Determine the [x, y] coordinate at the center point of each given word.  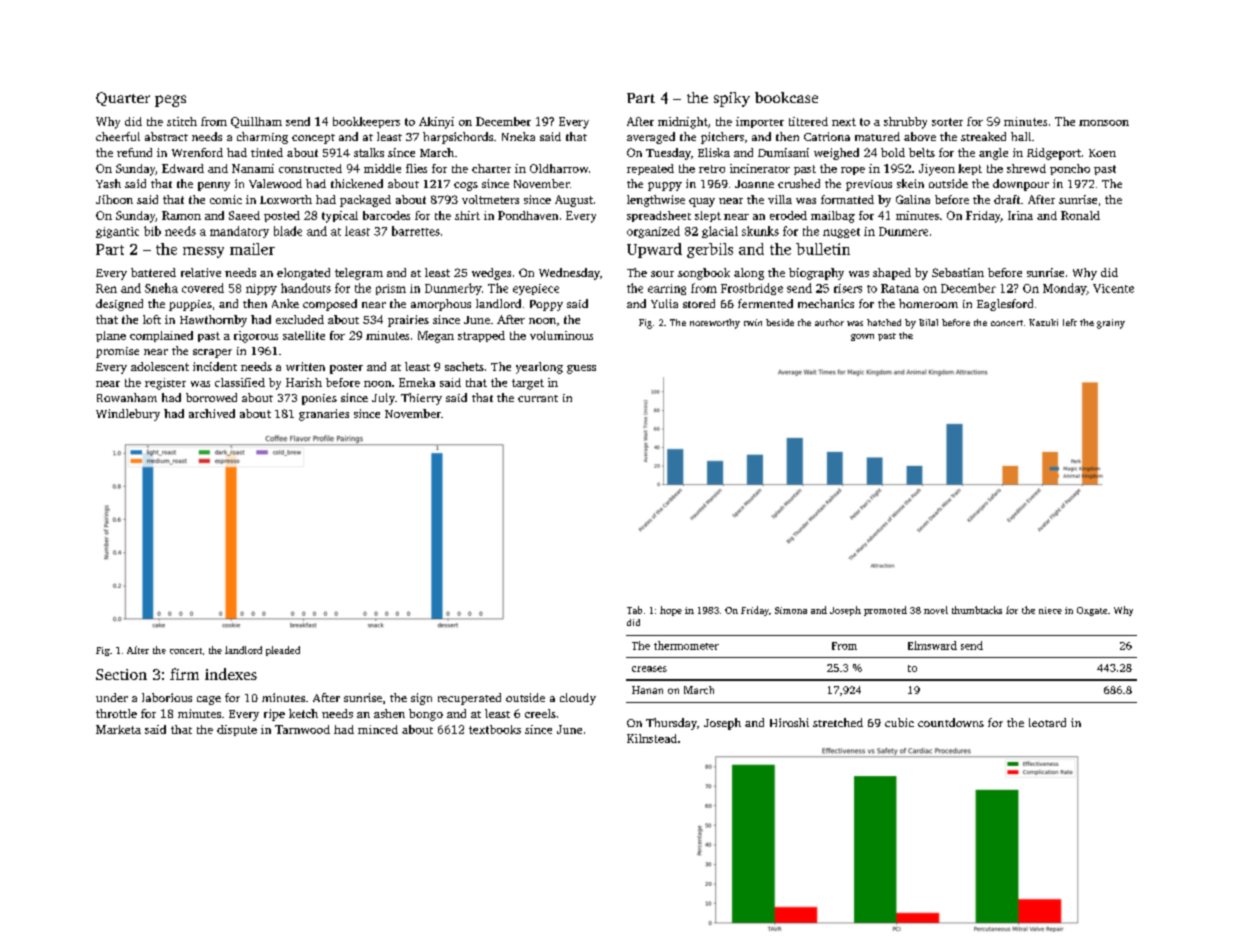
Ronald [1080, 215]
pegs [170, 101]
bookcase [786, 97]
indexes [231, 674]
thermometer [686, 645]
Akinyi [436, 123]
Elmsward [932, 645]
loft [152, 319]
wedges [491, 274]
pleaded [283, 651]
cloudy [578, 699]
